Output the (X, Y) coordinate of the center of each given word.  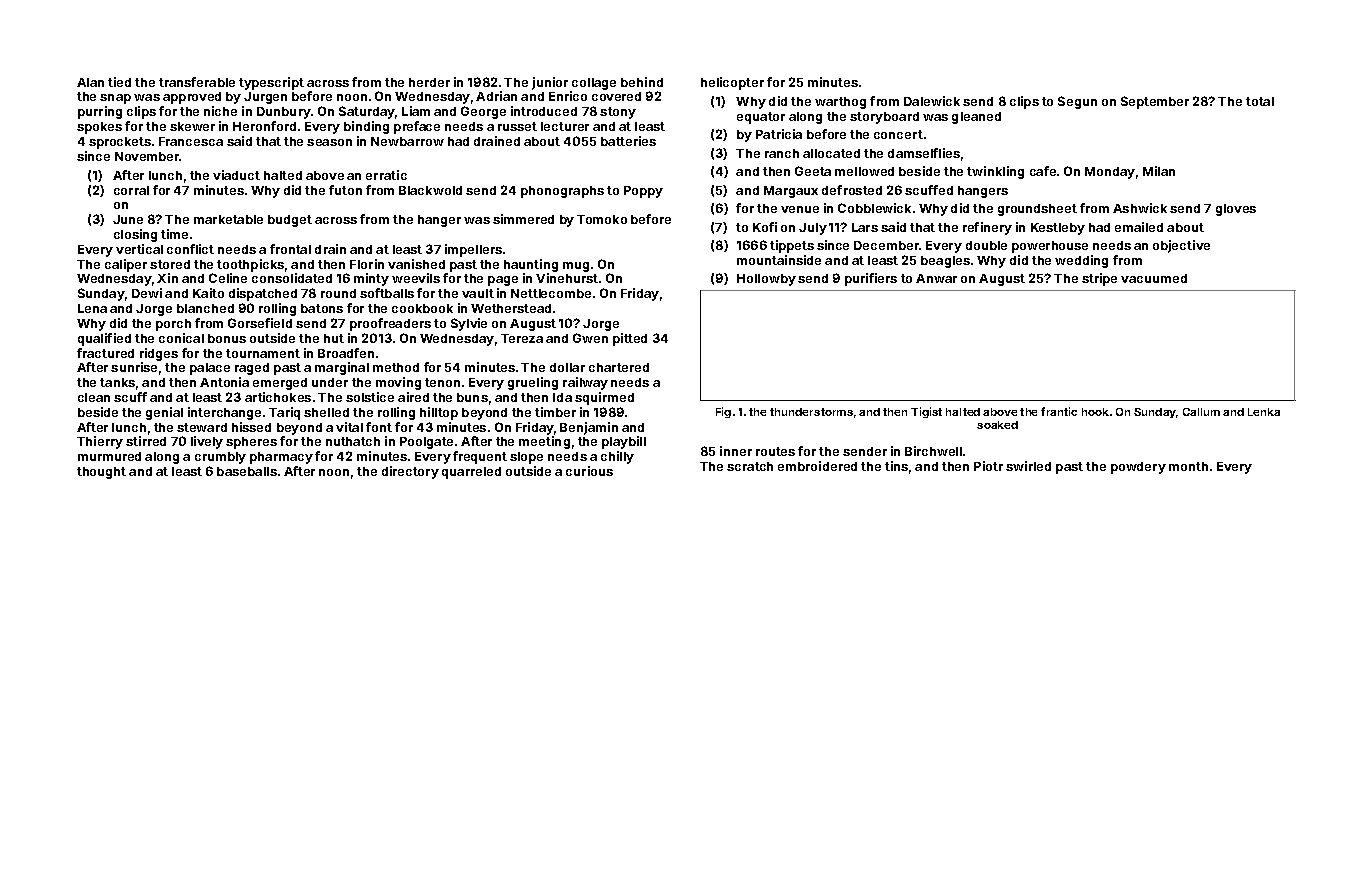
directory (410, 472)
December (886, 245)
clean (94, 397)
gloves (1236, 210)
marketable (228, 219)
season (329, 142)
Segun (1077, 102)
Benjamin (589, 428)
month (1188, 466)
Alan (90, 82)
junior (550, 83)
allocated (831, 153)
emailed (1139, 227)
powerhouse (1050, 247)
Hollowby (766, 280)
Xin (167, 278)
